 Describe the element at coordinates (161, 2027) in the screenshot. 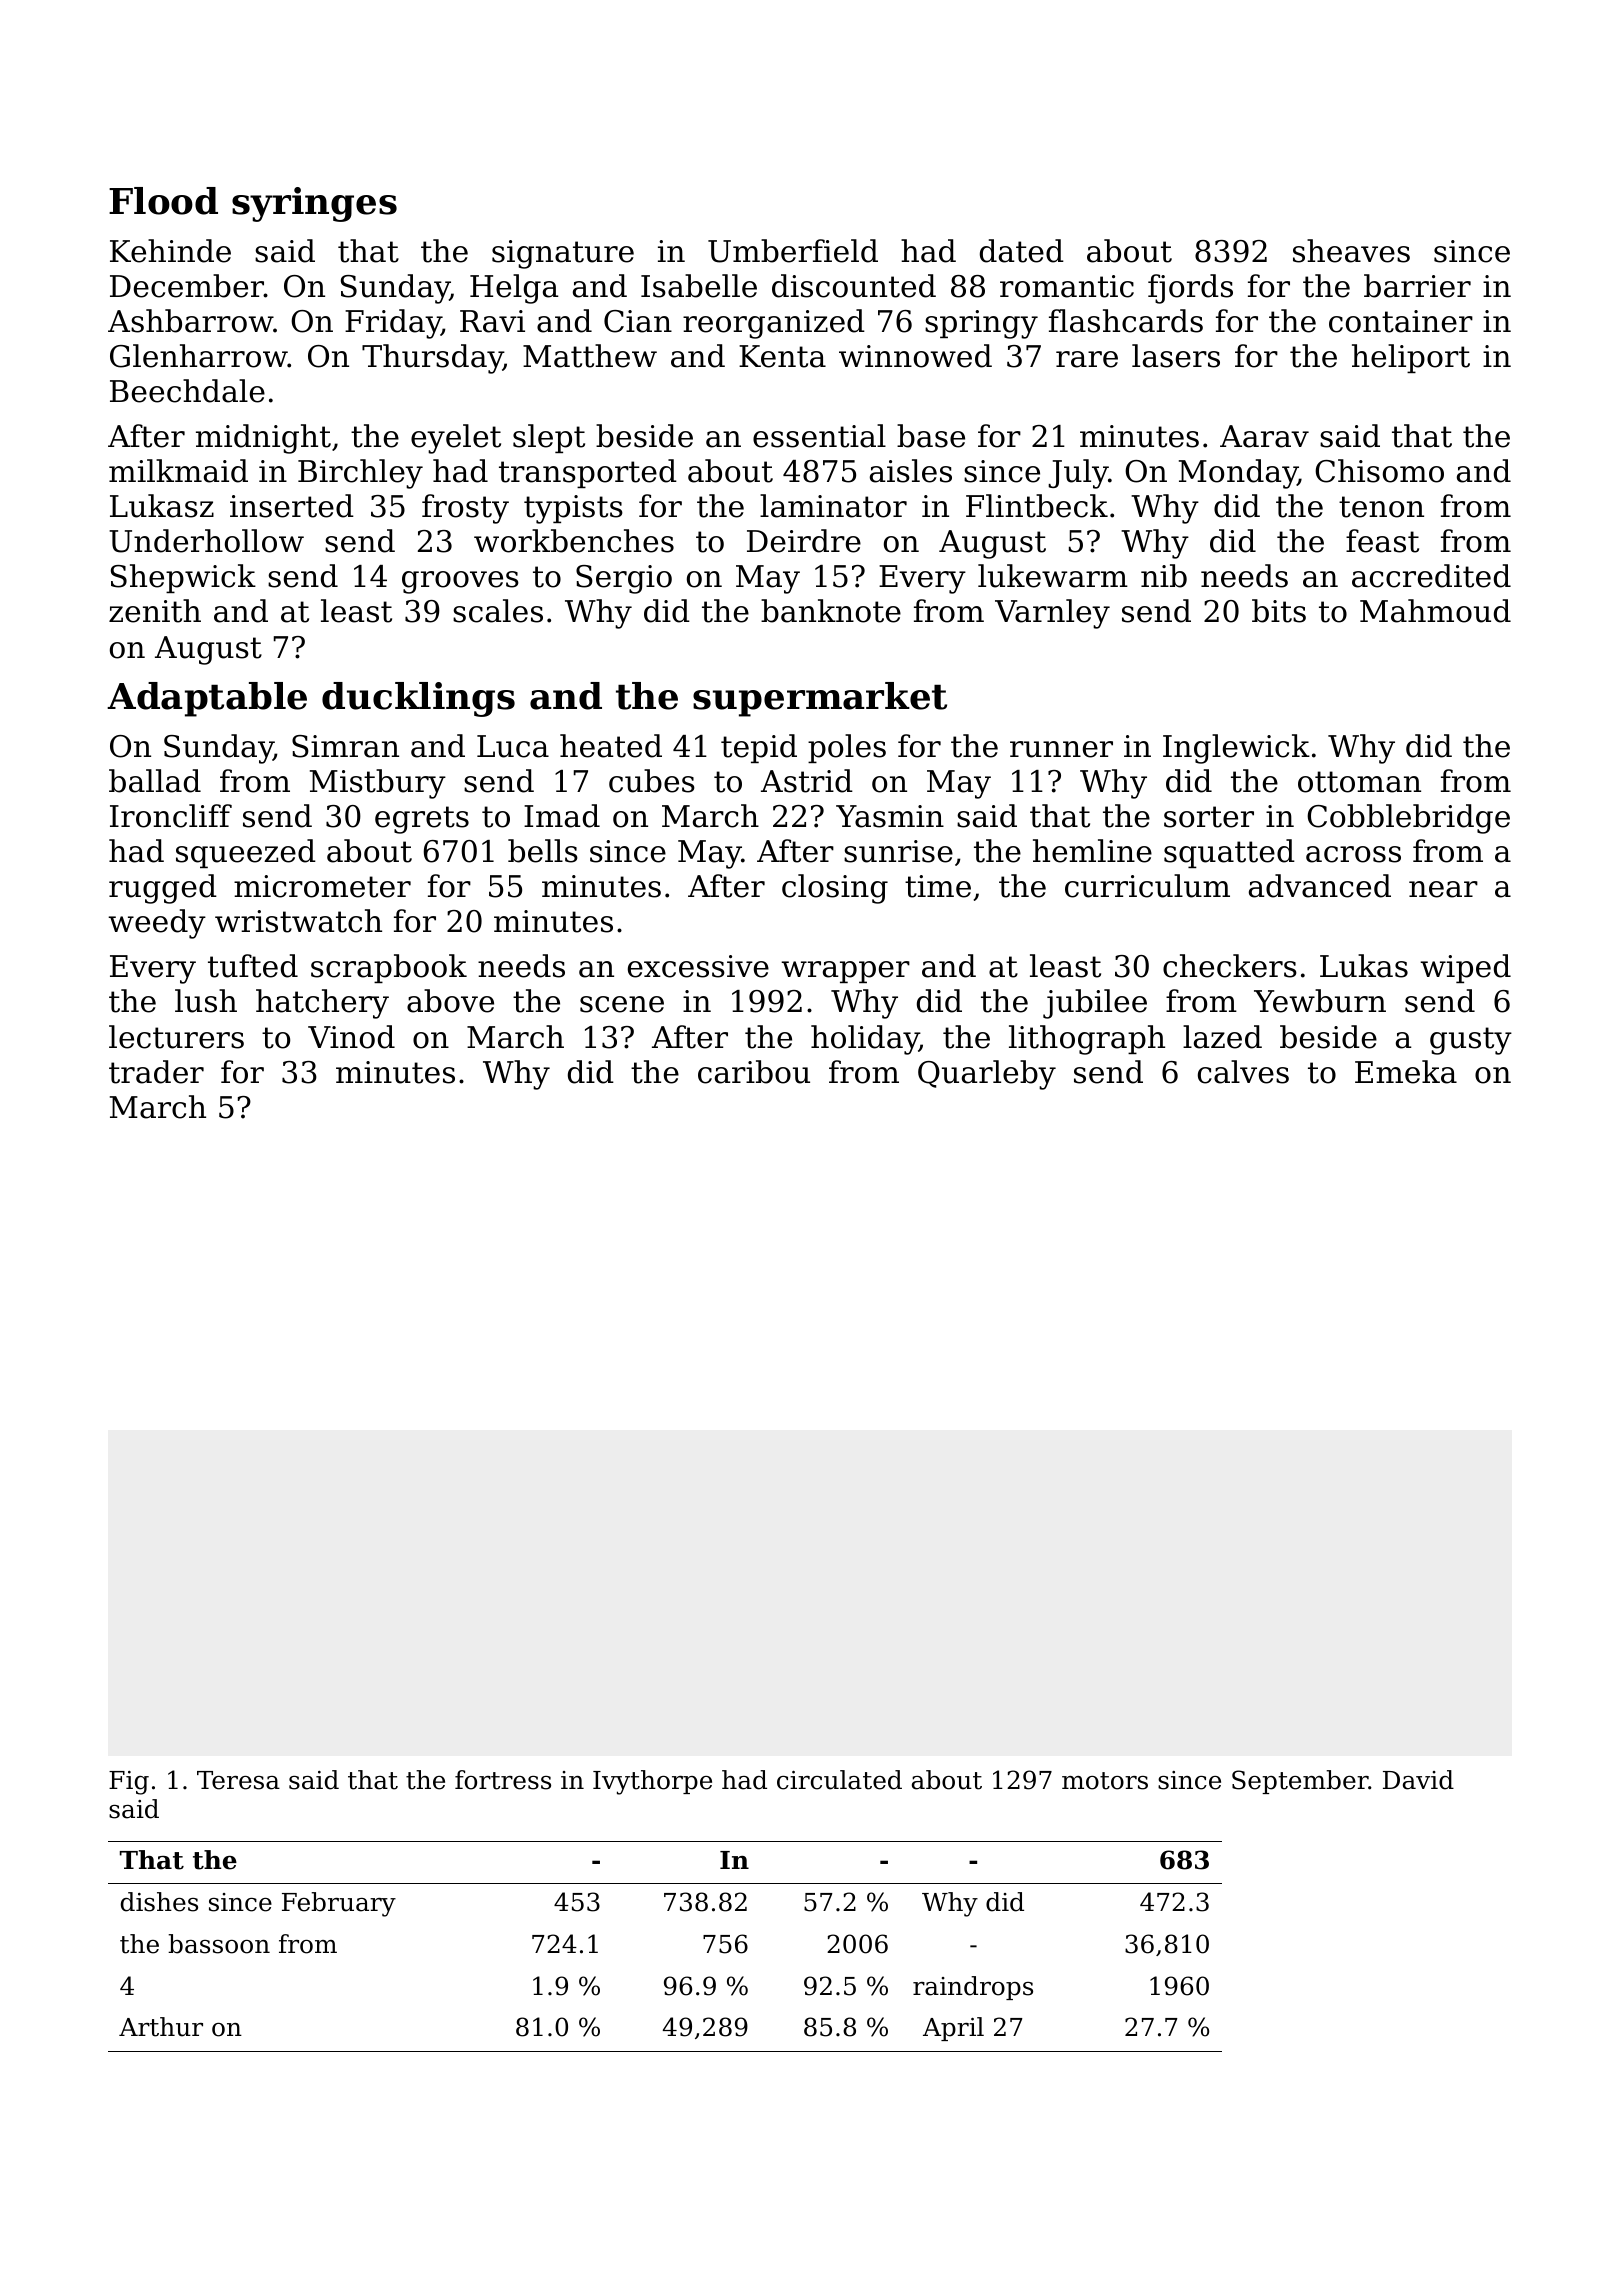

I see `Arthur` at that location.
